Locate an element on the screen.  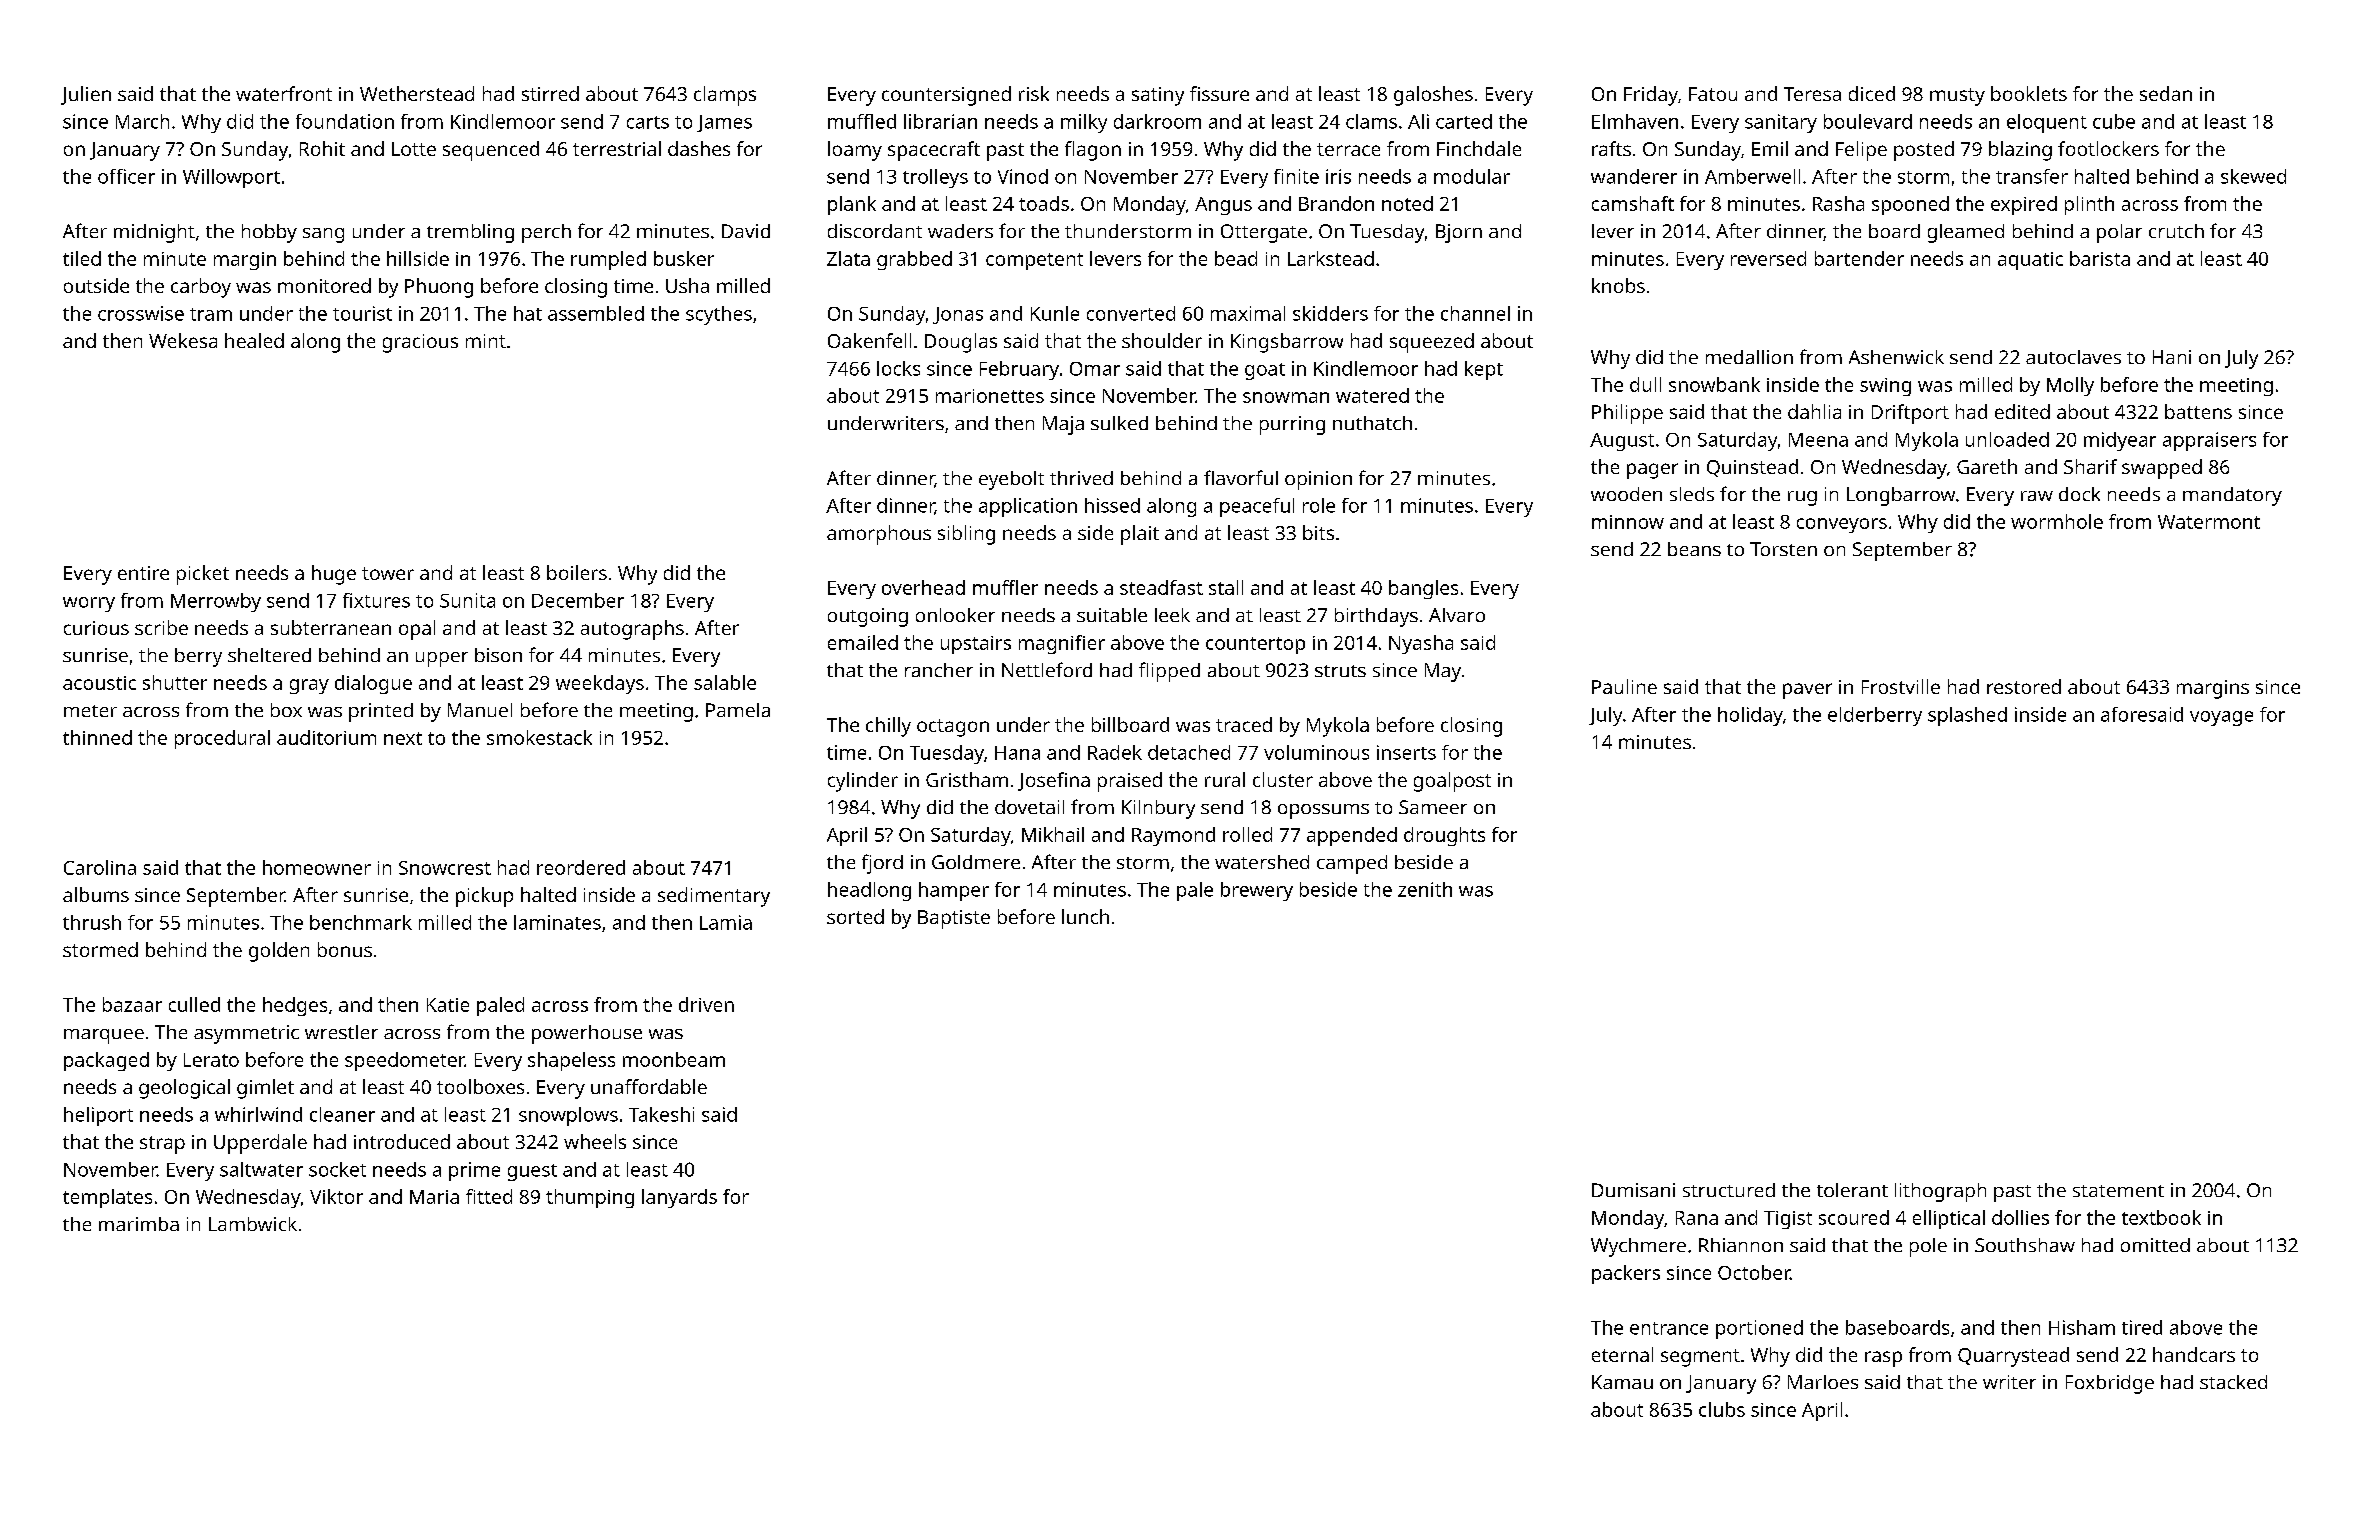
lanyards is located at coordinates (679, 1198).
